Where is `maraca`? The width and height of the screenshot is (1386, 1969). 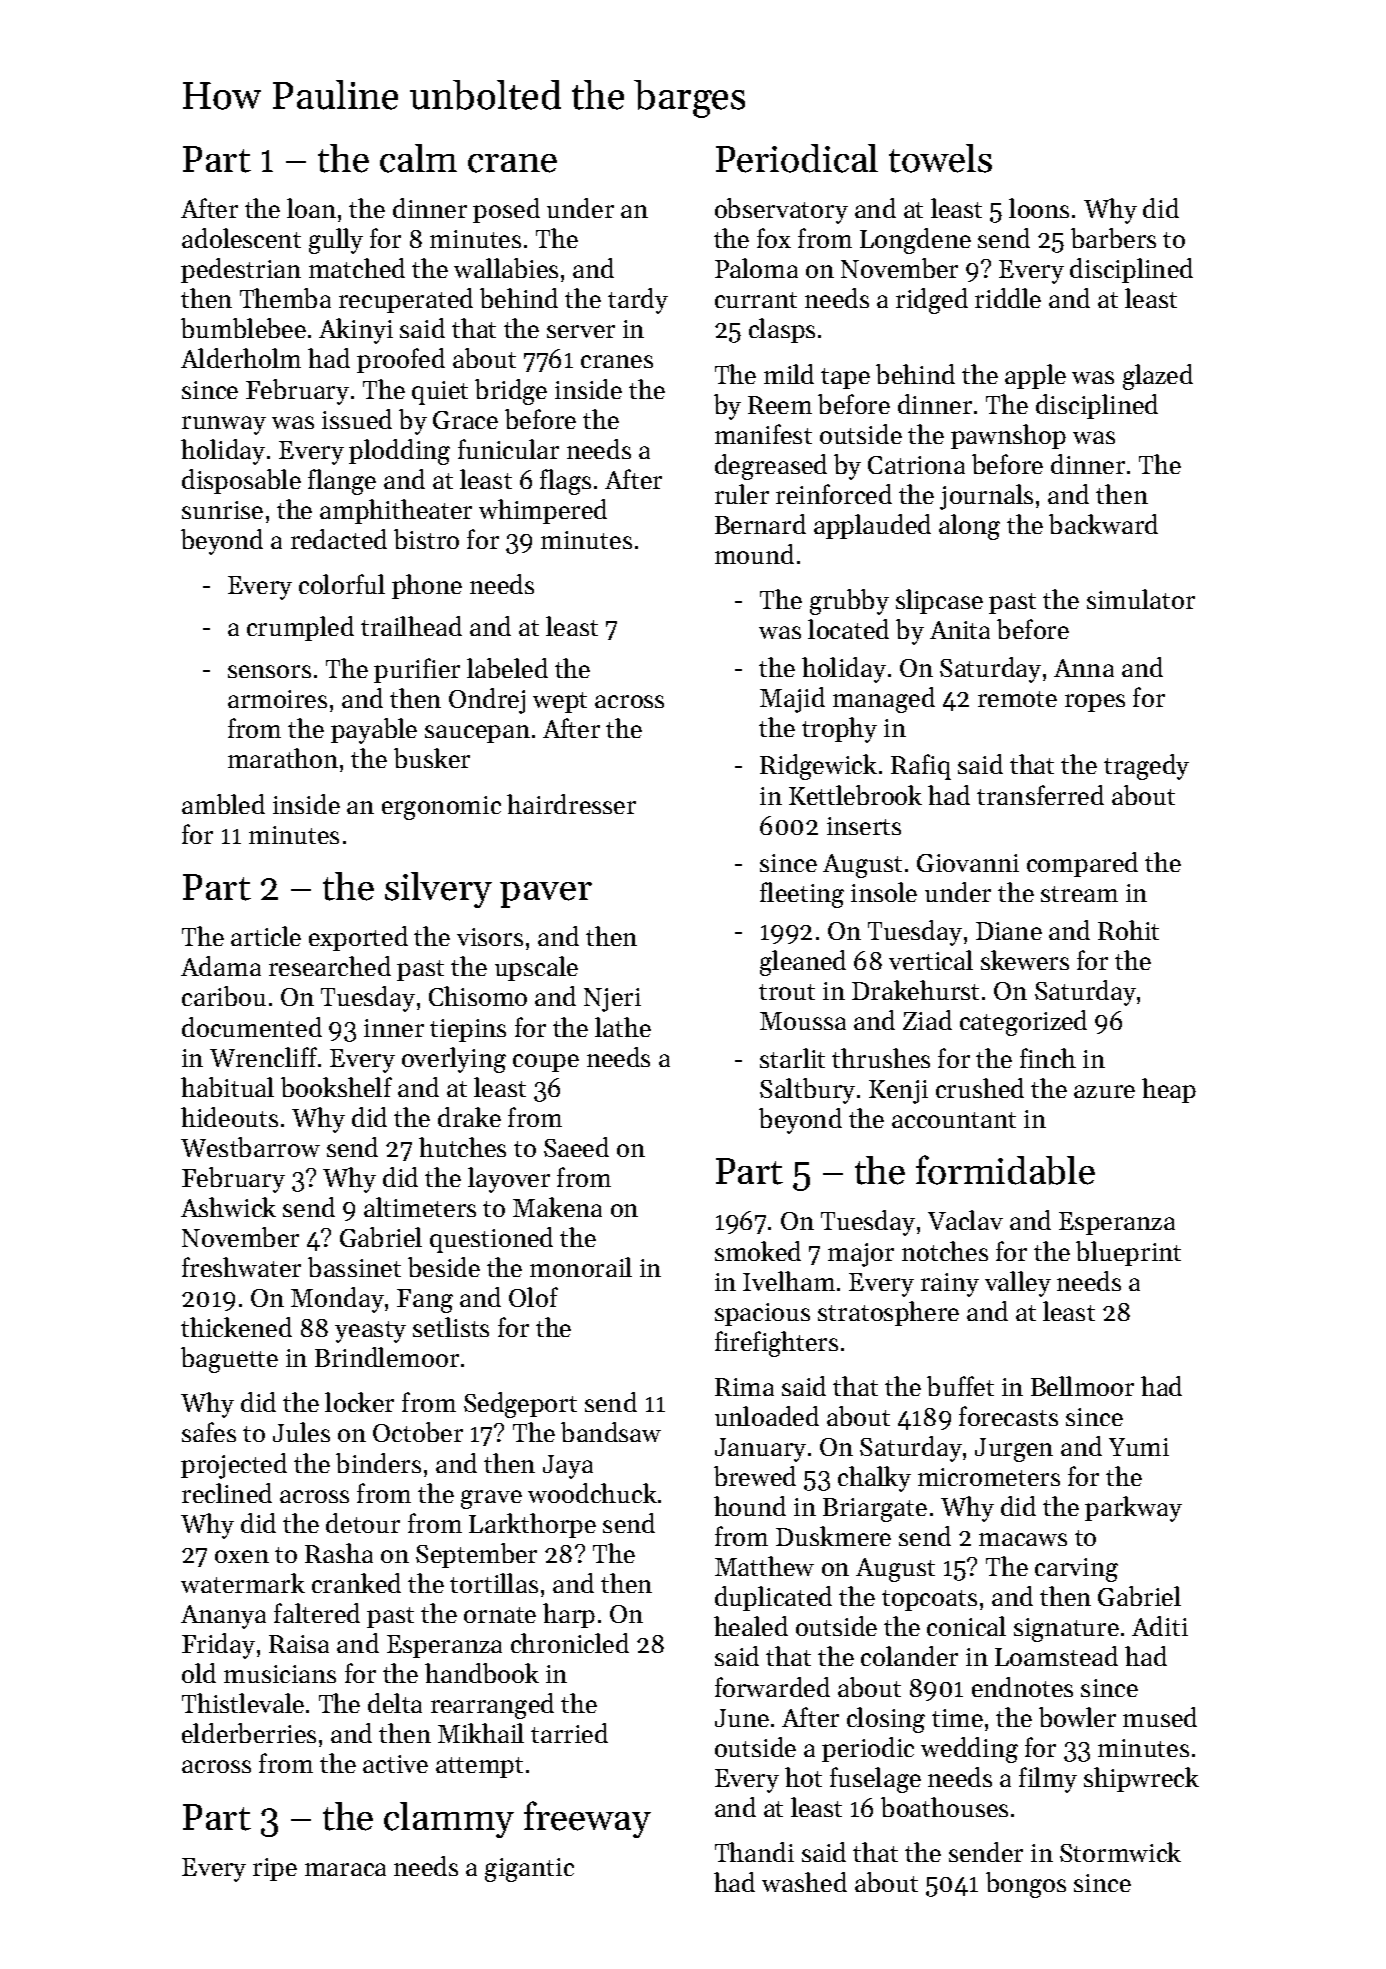
maraca is located at coordinates (345, 1869).
